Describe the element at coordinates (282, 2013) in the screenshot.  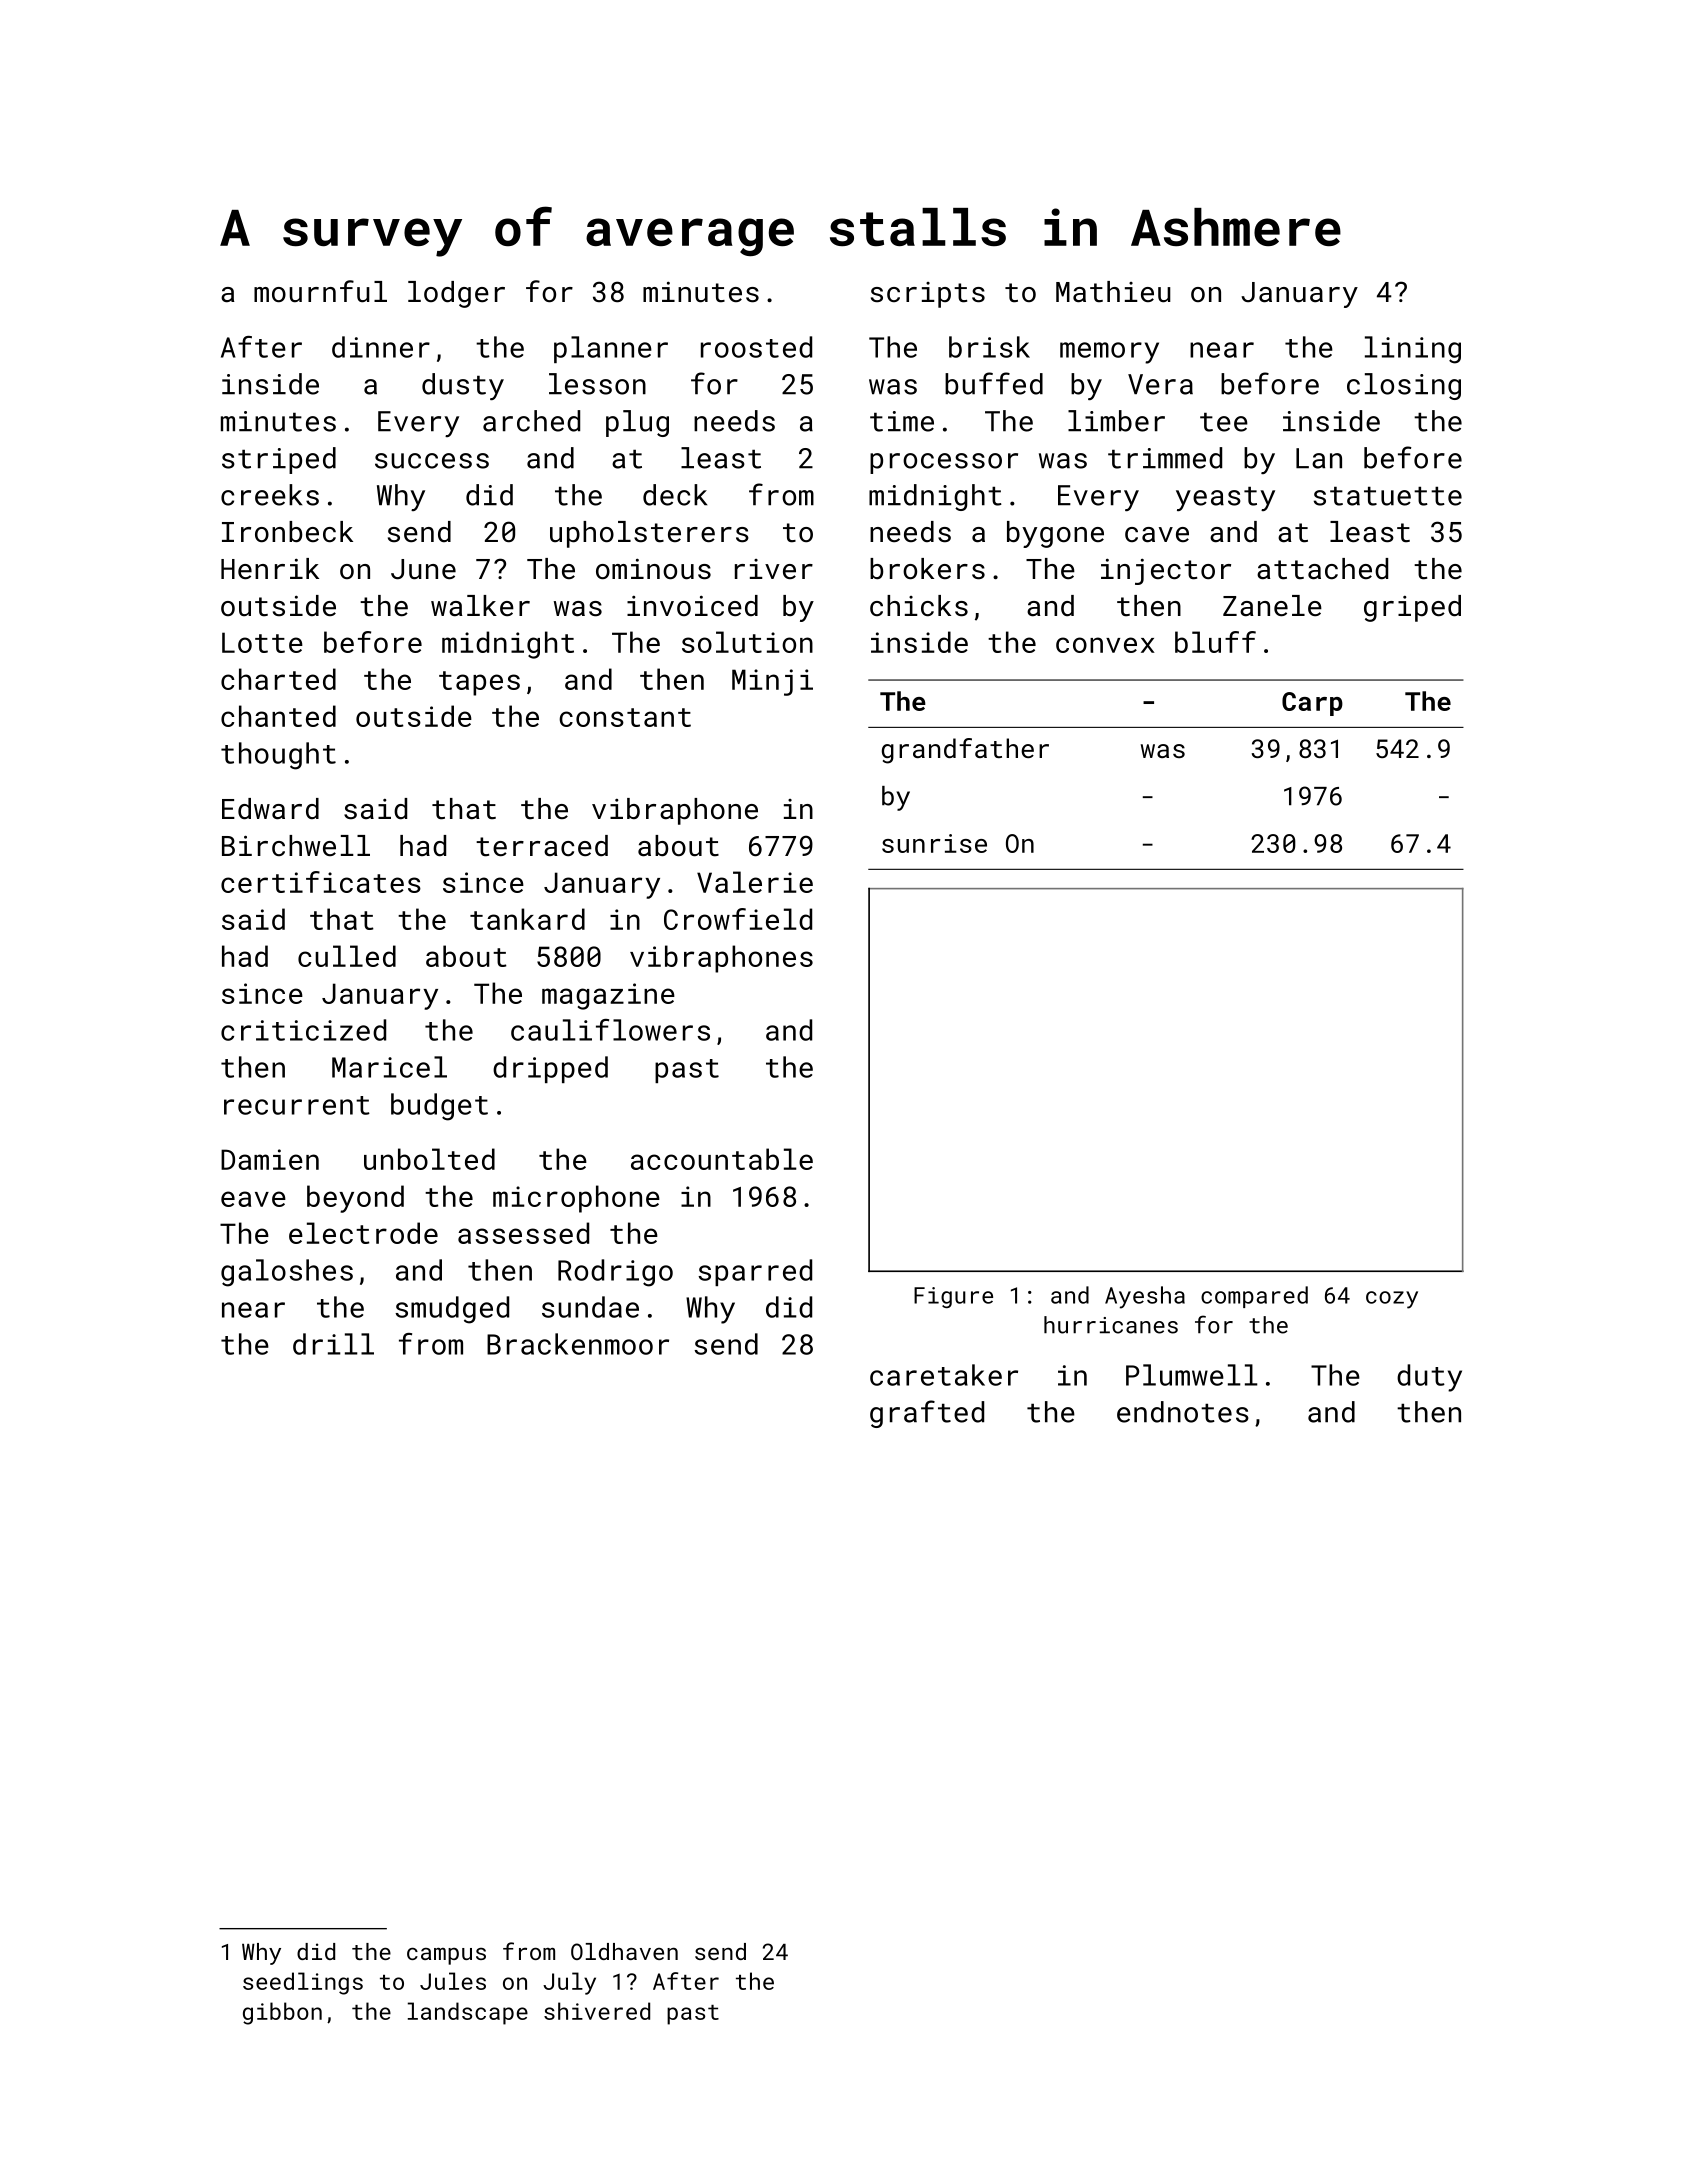
I see `gibbon` at that location.
